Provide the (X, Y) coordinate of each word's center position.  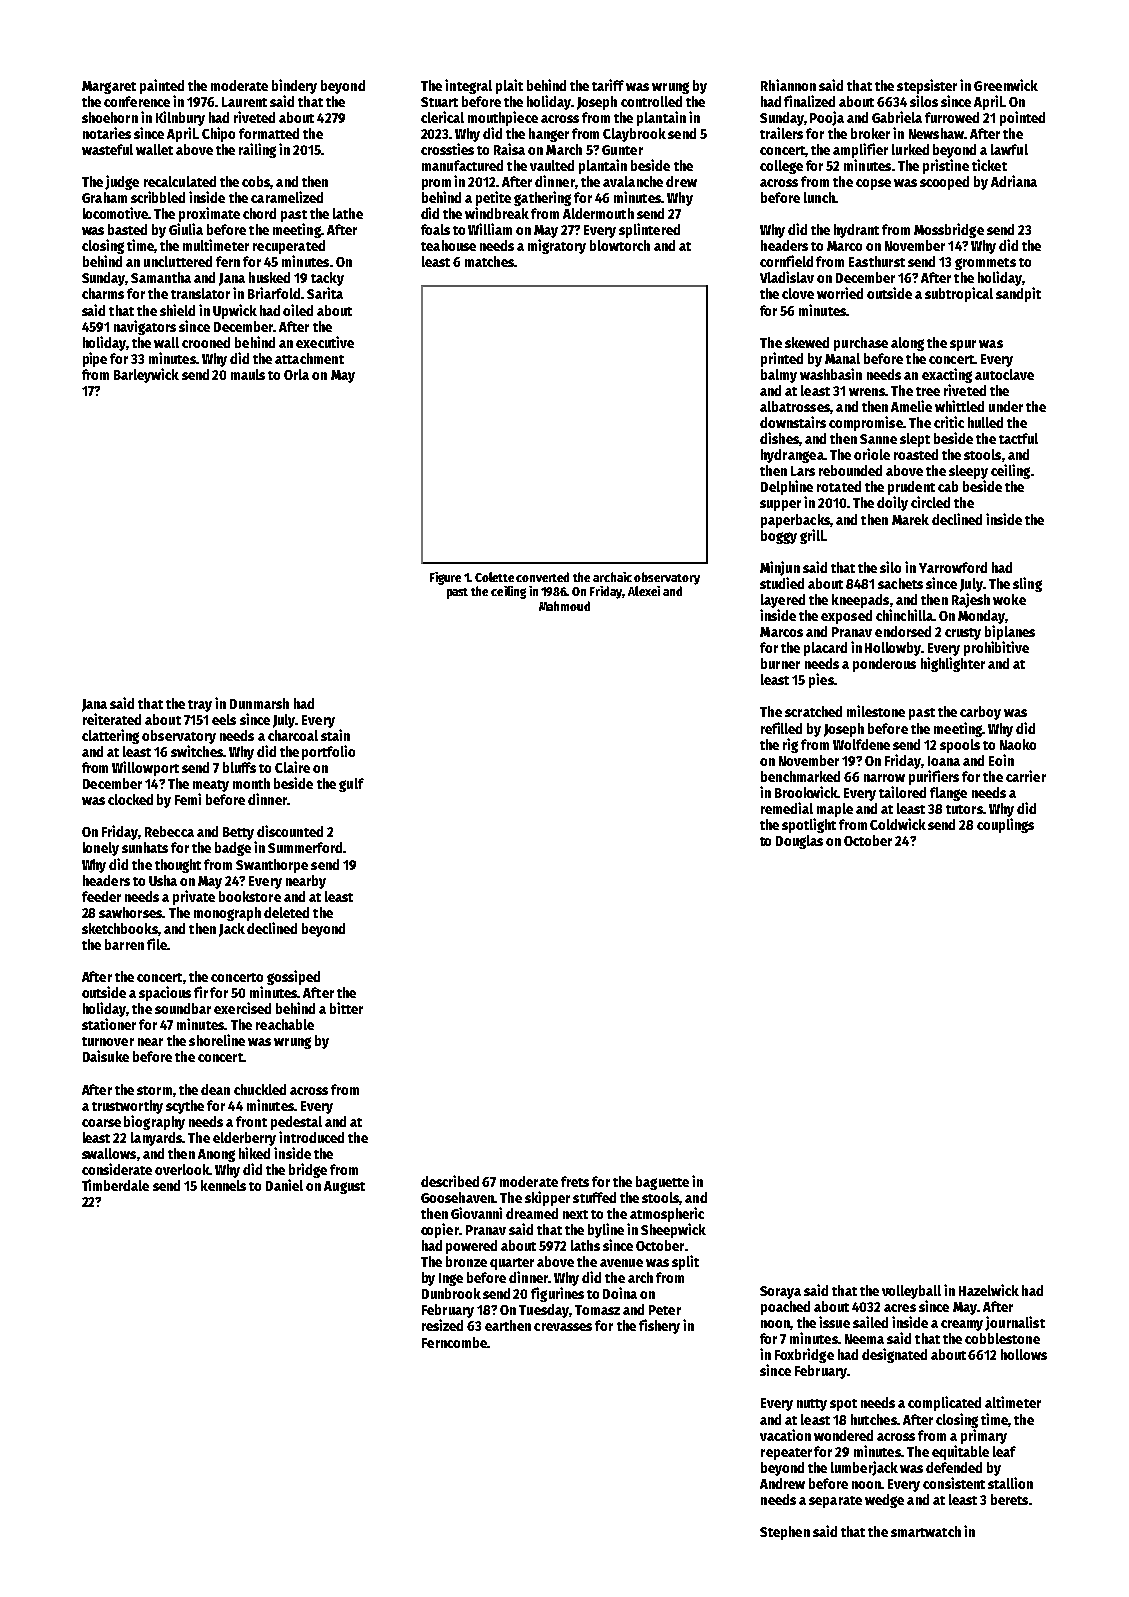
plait (509, 86)
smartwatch (926, 1531)
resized (442, 1325)
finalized (809, 101)
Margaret (109, 87)
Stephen (785, 1533)
